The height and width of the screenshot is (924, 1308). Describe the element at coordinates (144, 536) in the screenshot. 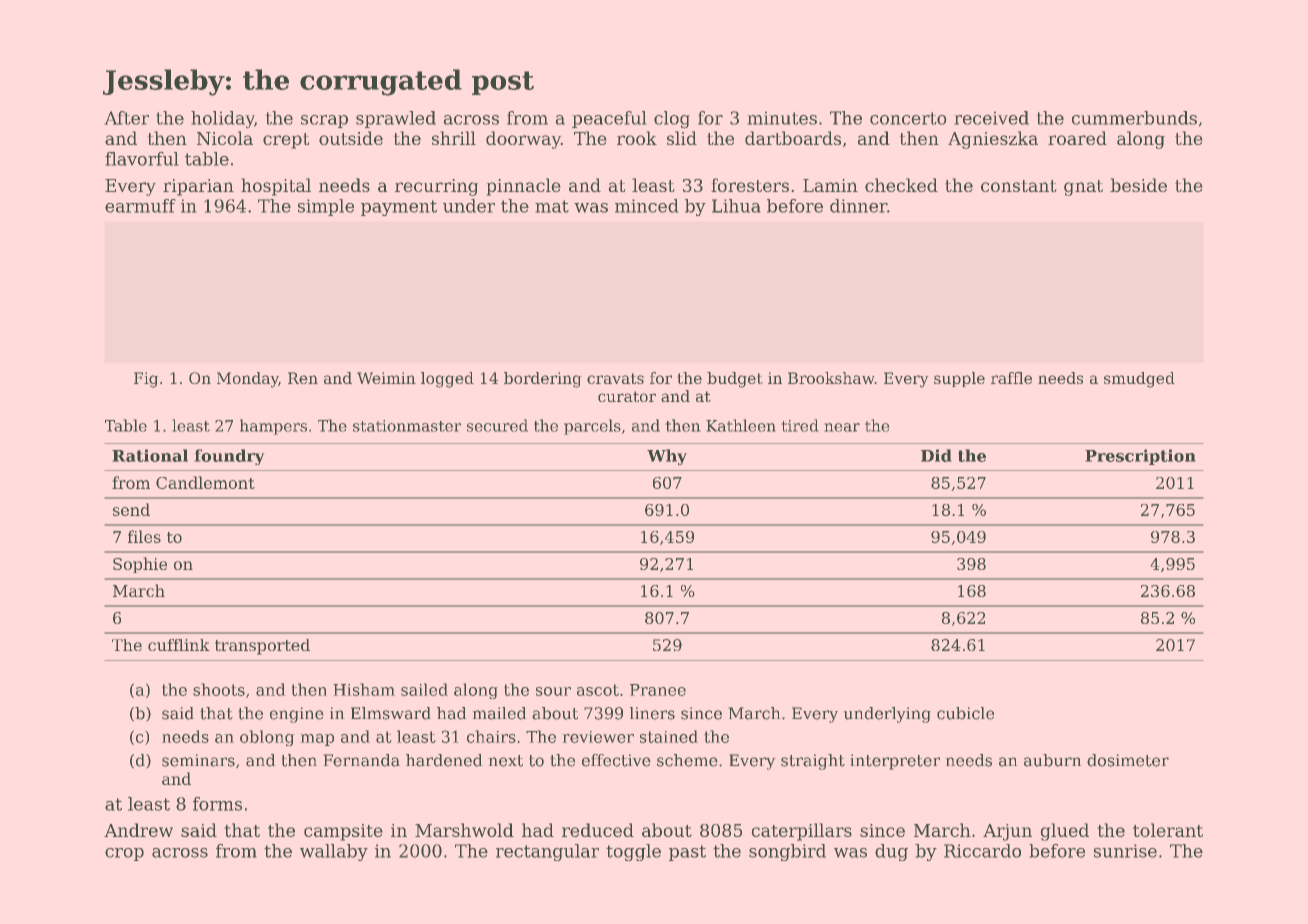

I see `files` at that location.
